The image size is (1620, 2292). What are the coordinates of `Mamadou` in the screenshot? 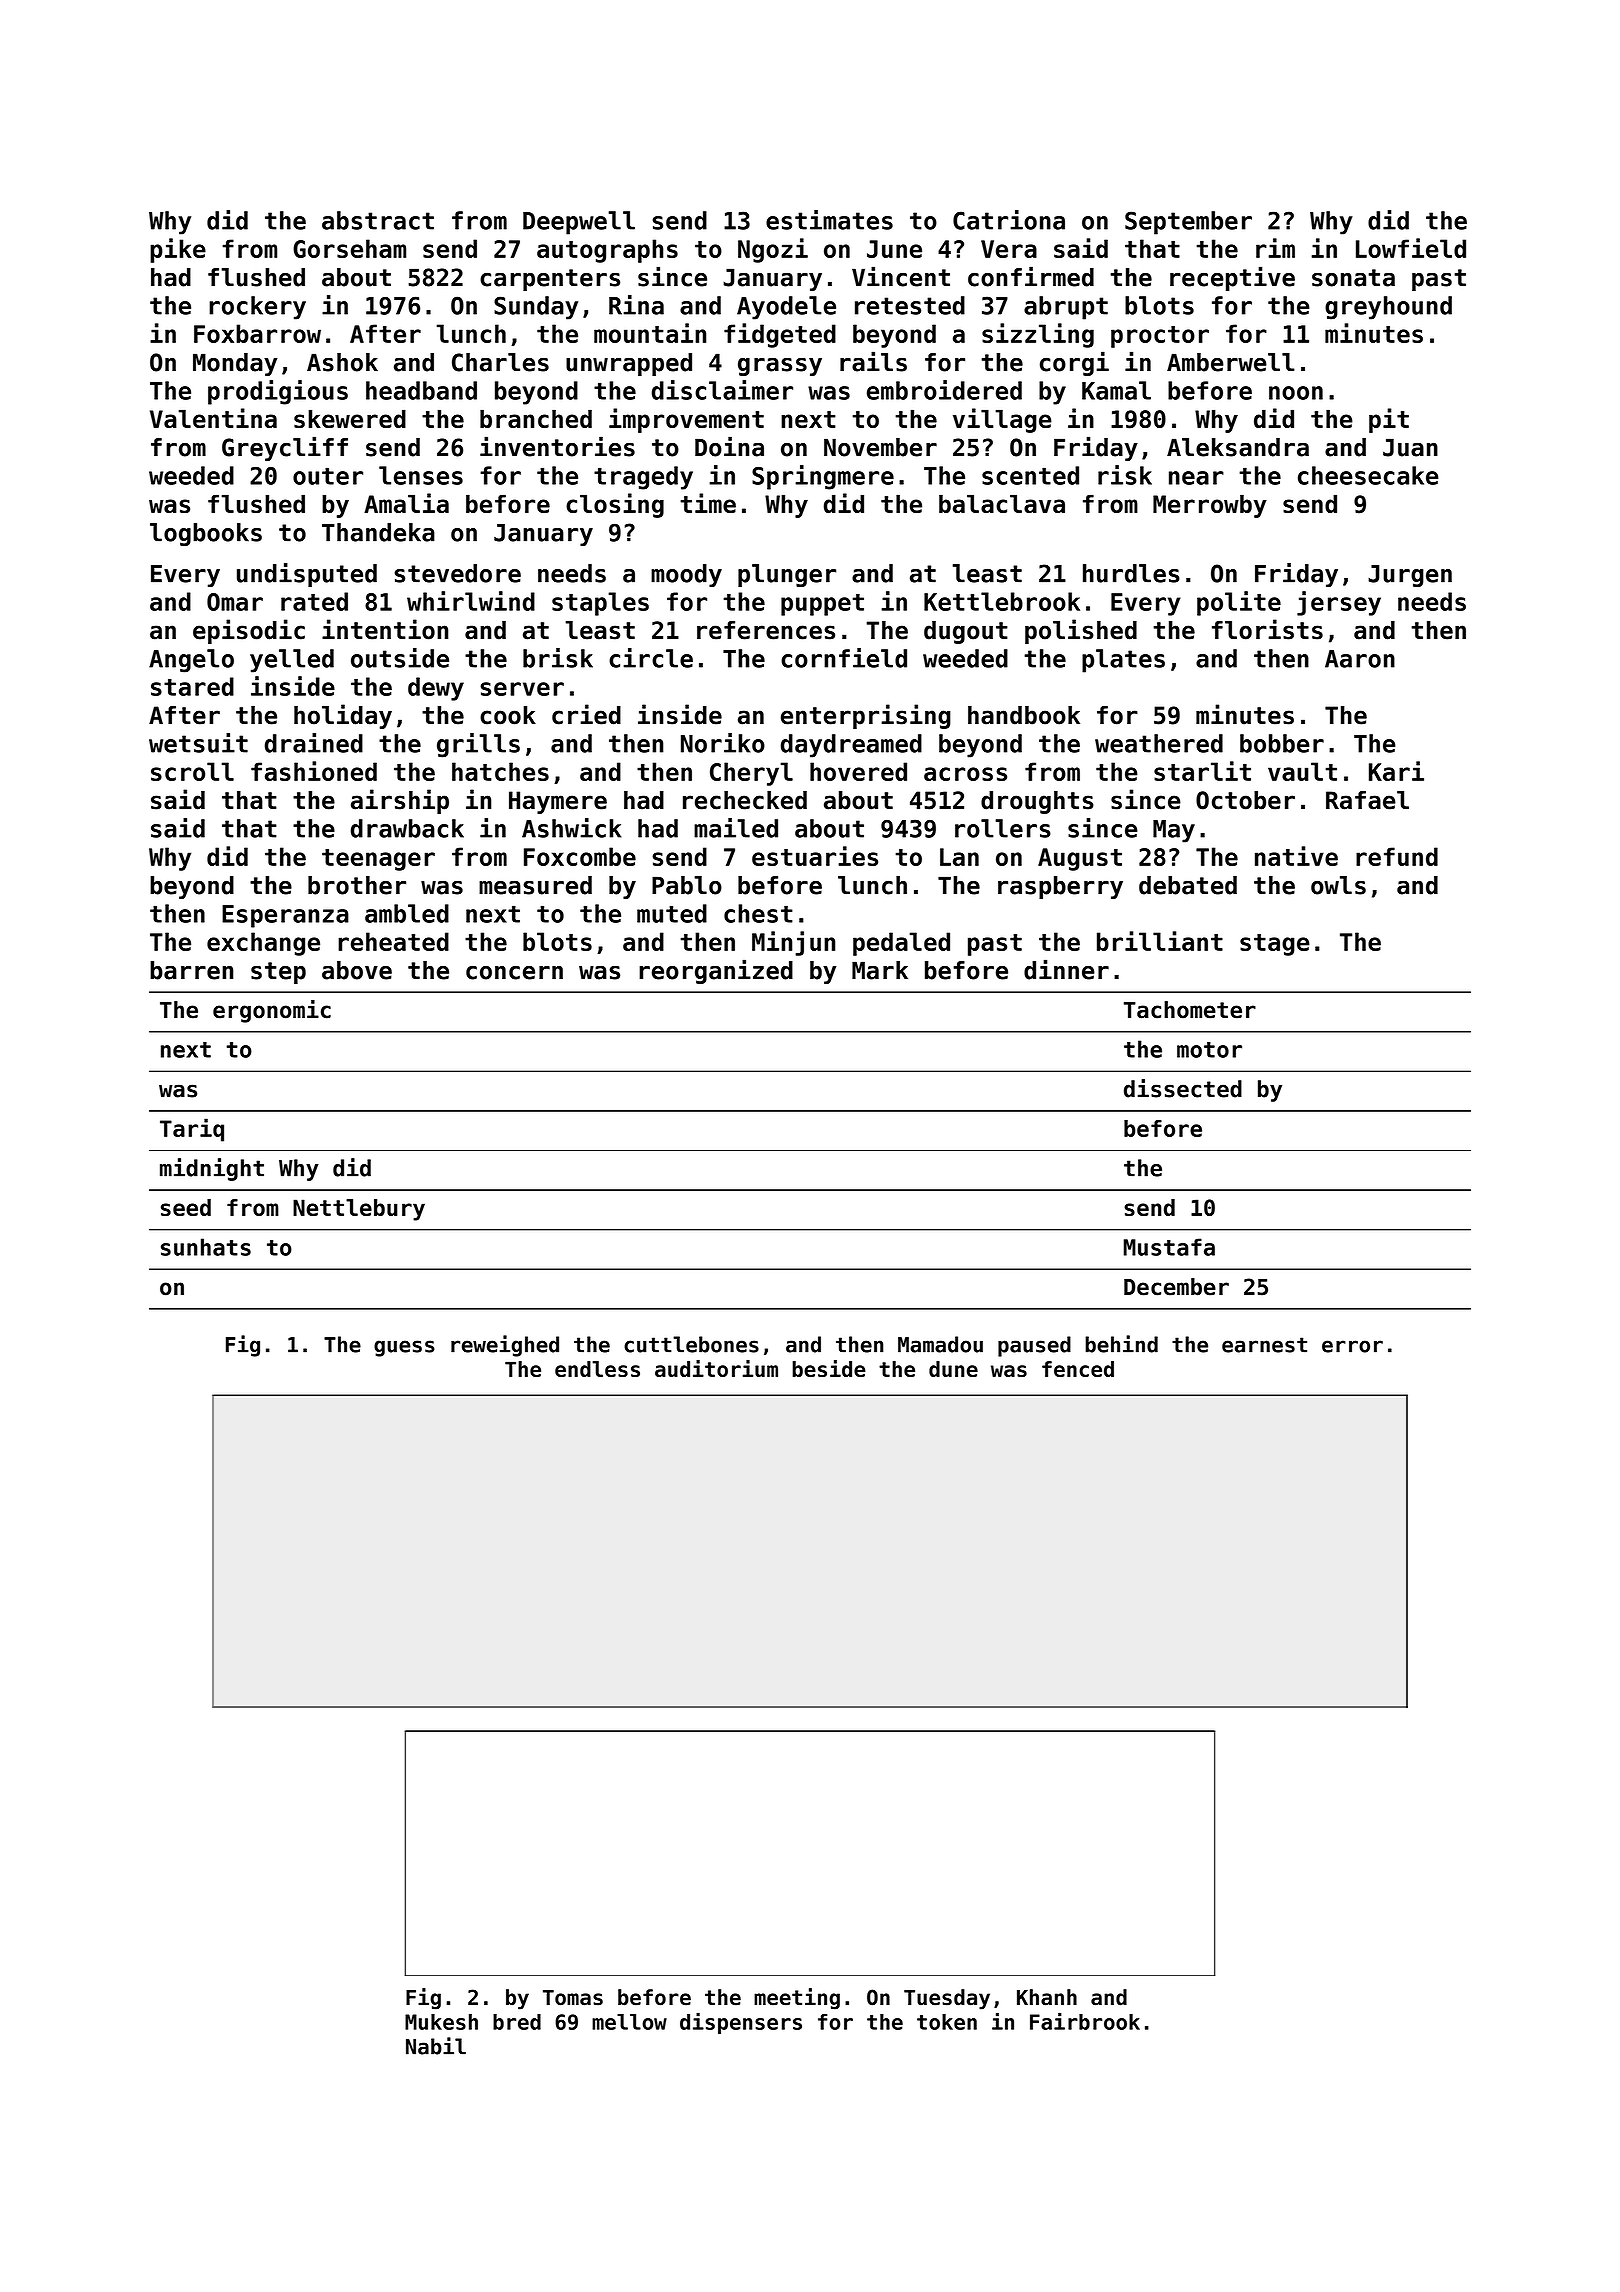 It's located at (940, 1344).
